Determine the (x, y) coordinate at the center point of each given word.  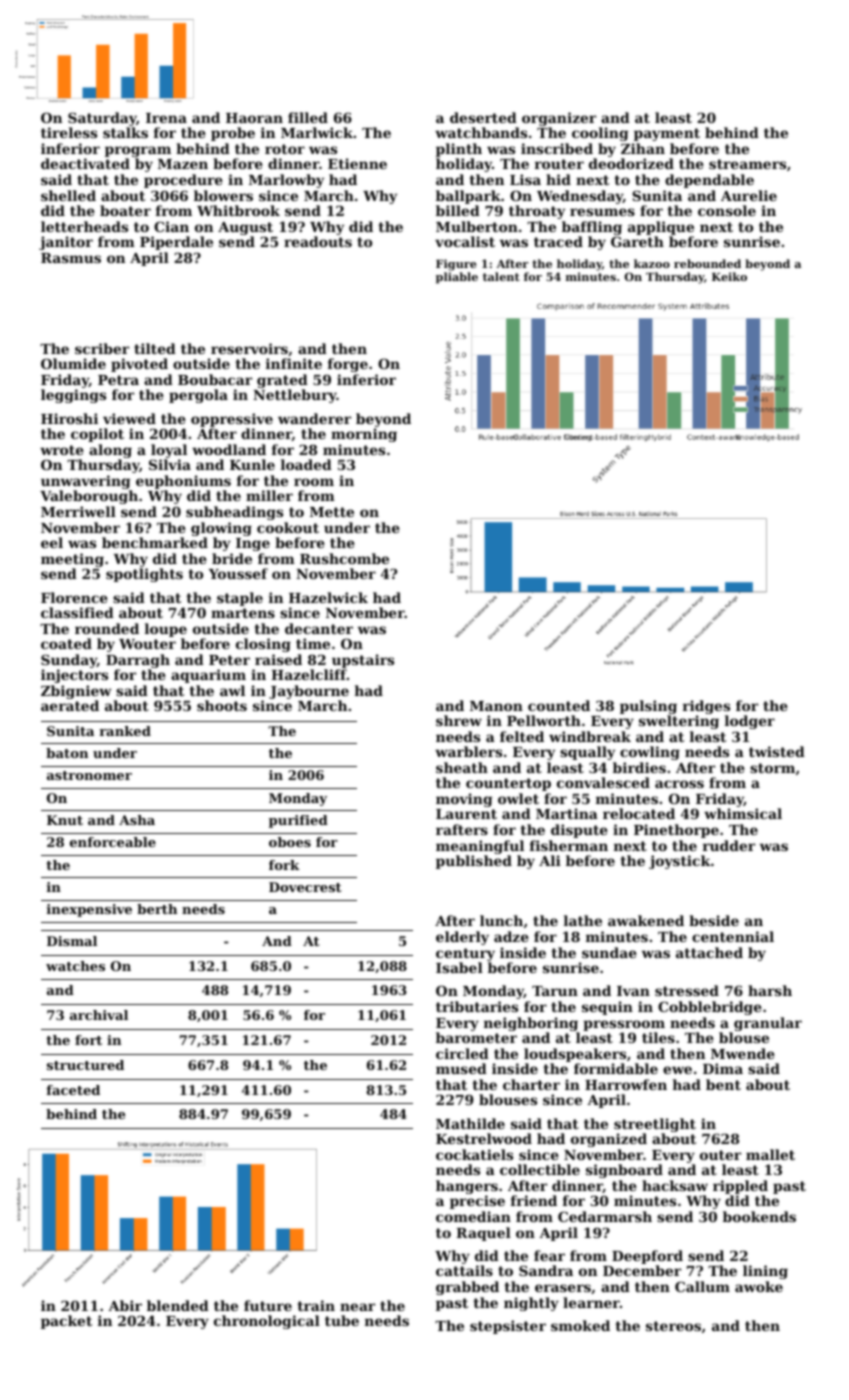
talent (501, 276)
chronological (267, 1322)
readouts (318, 241)
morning (364, 435)
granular (768, 1024)
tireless (69, 132)
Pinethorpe (676, 831)
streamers (747, 164)
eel (52, 542)
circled (462, 1053)
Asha (137, 820)
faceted (73, 1090)
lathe (583, 920)
